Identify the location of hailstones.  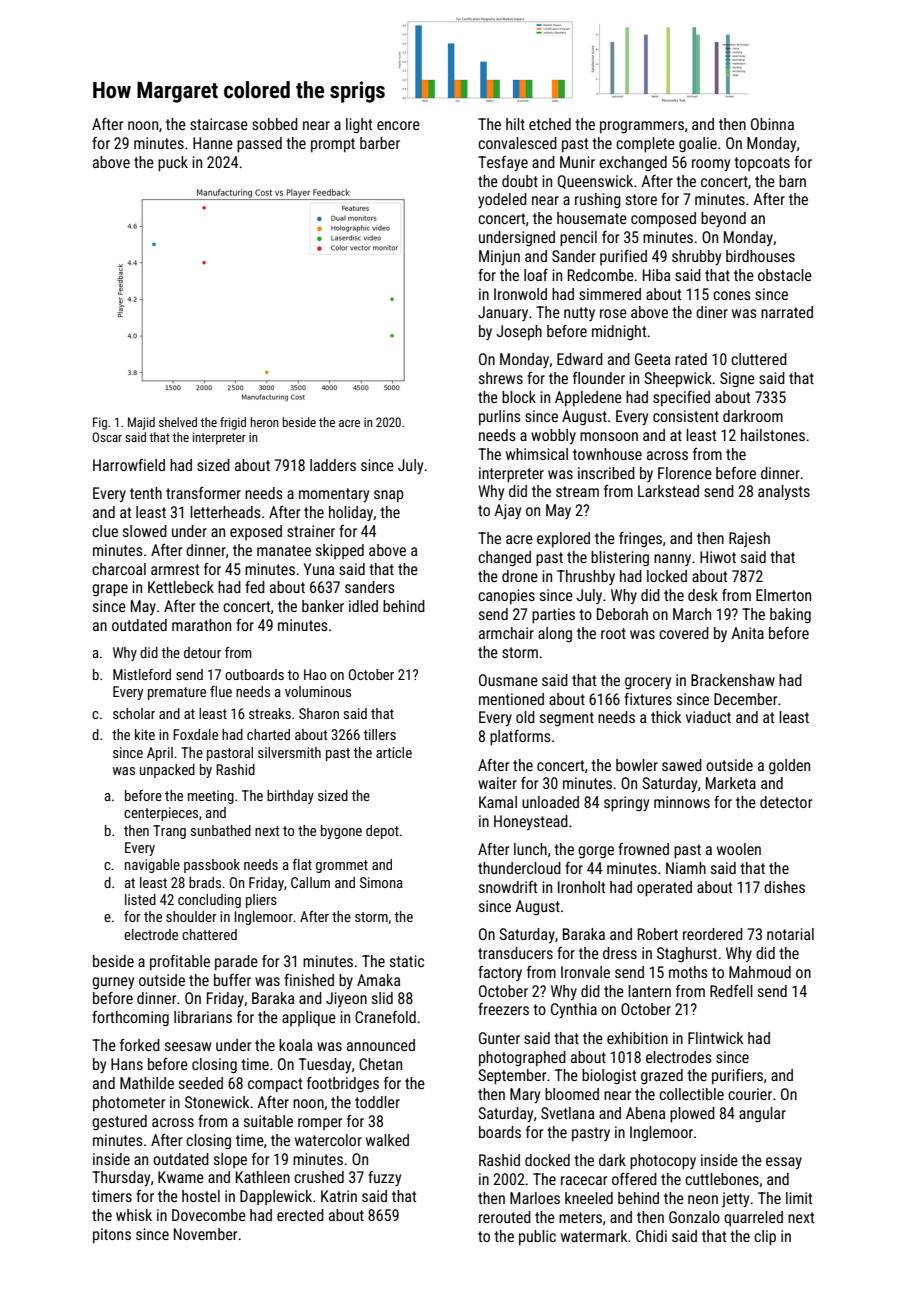
(773, 435).
